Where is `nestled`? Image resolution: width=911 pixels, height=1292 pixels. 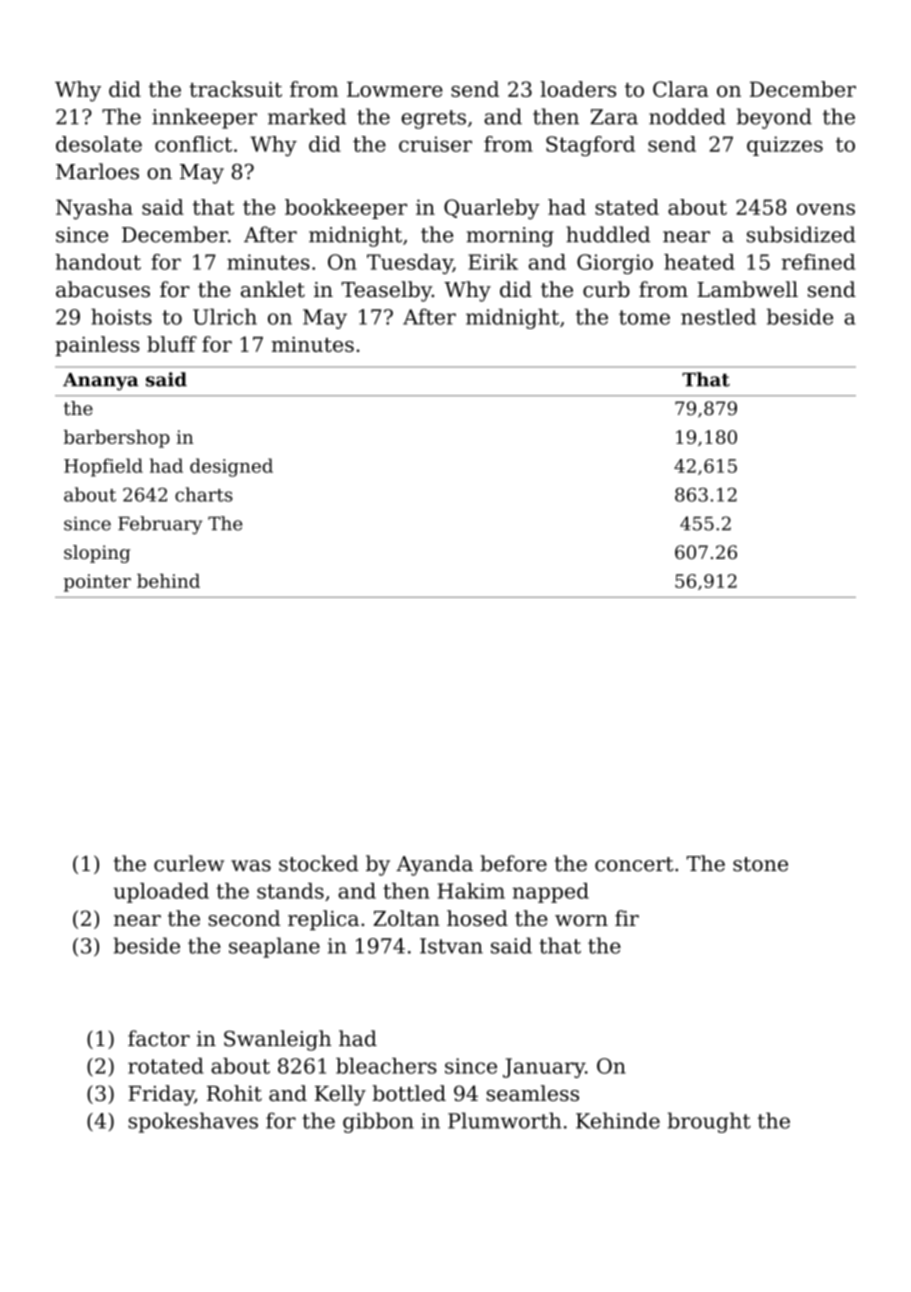
nestled is located at coordinates (718, 317).
